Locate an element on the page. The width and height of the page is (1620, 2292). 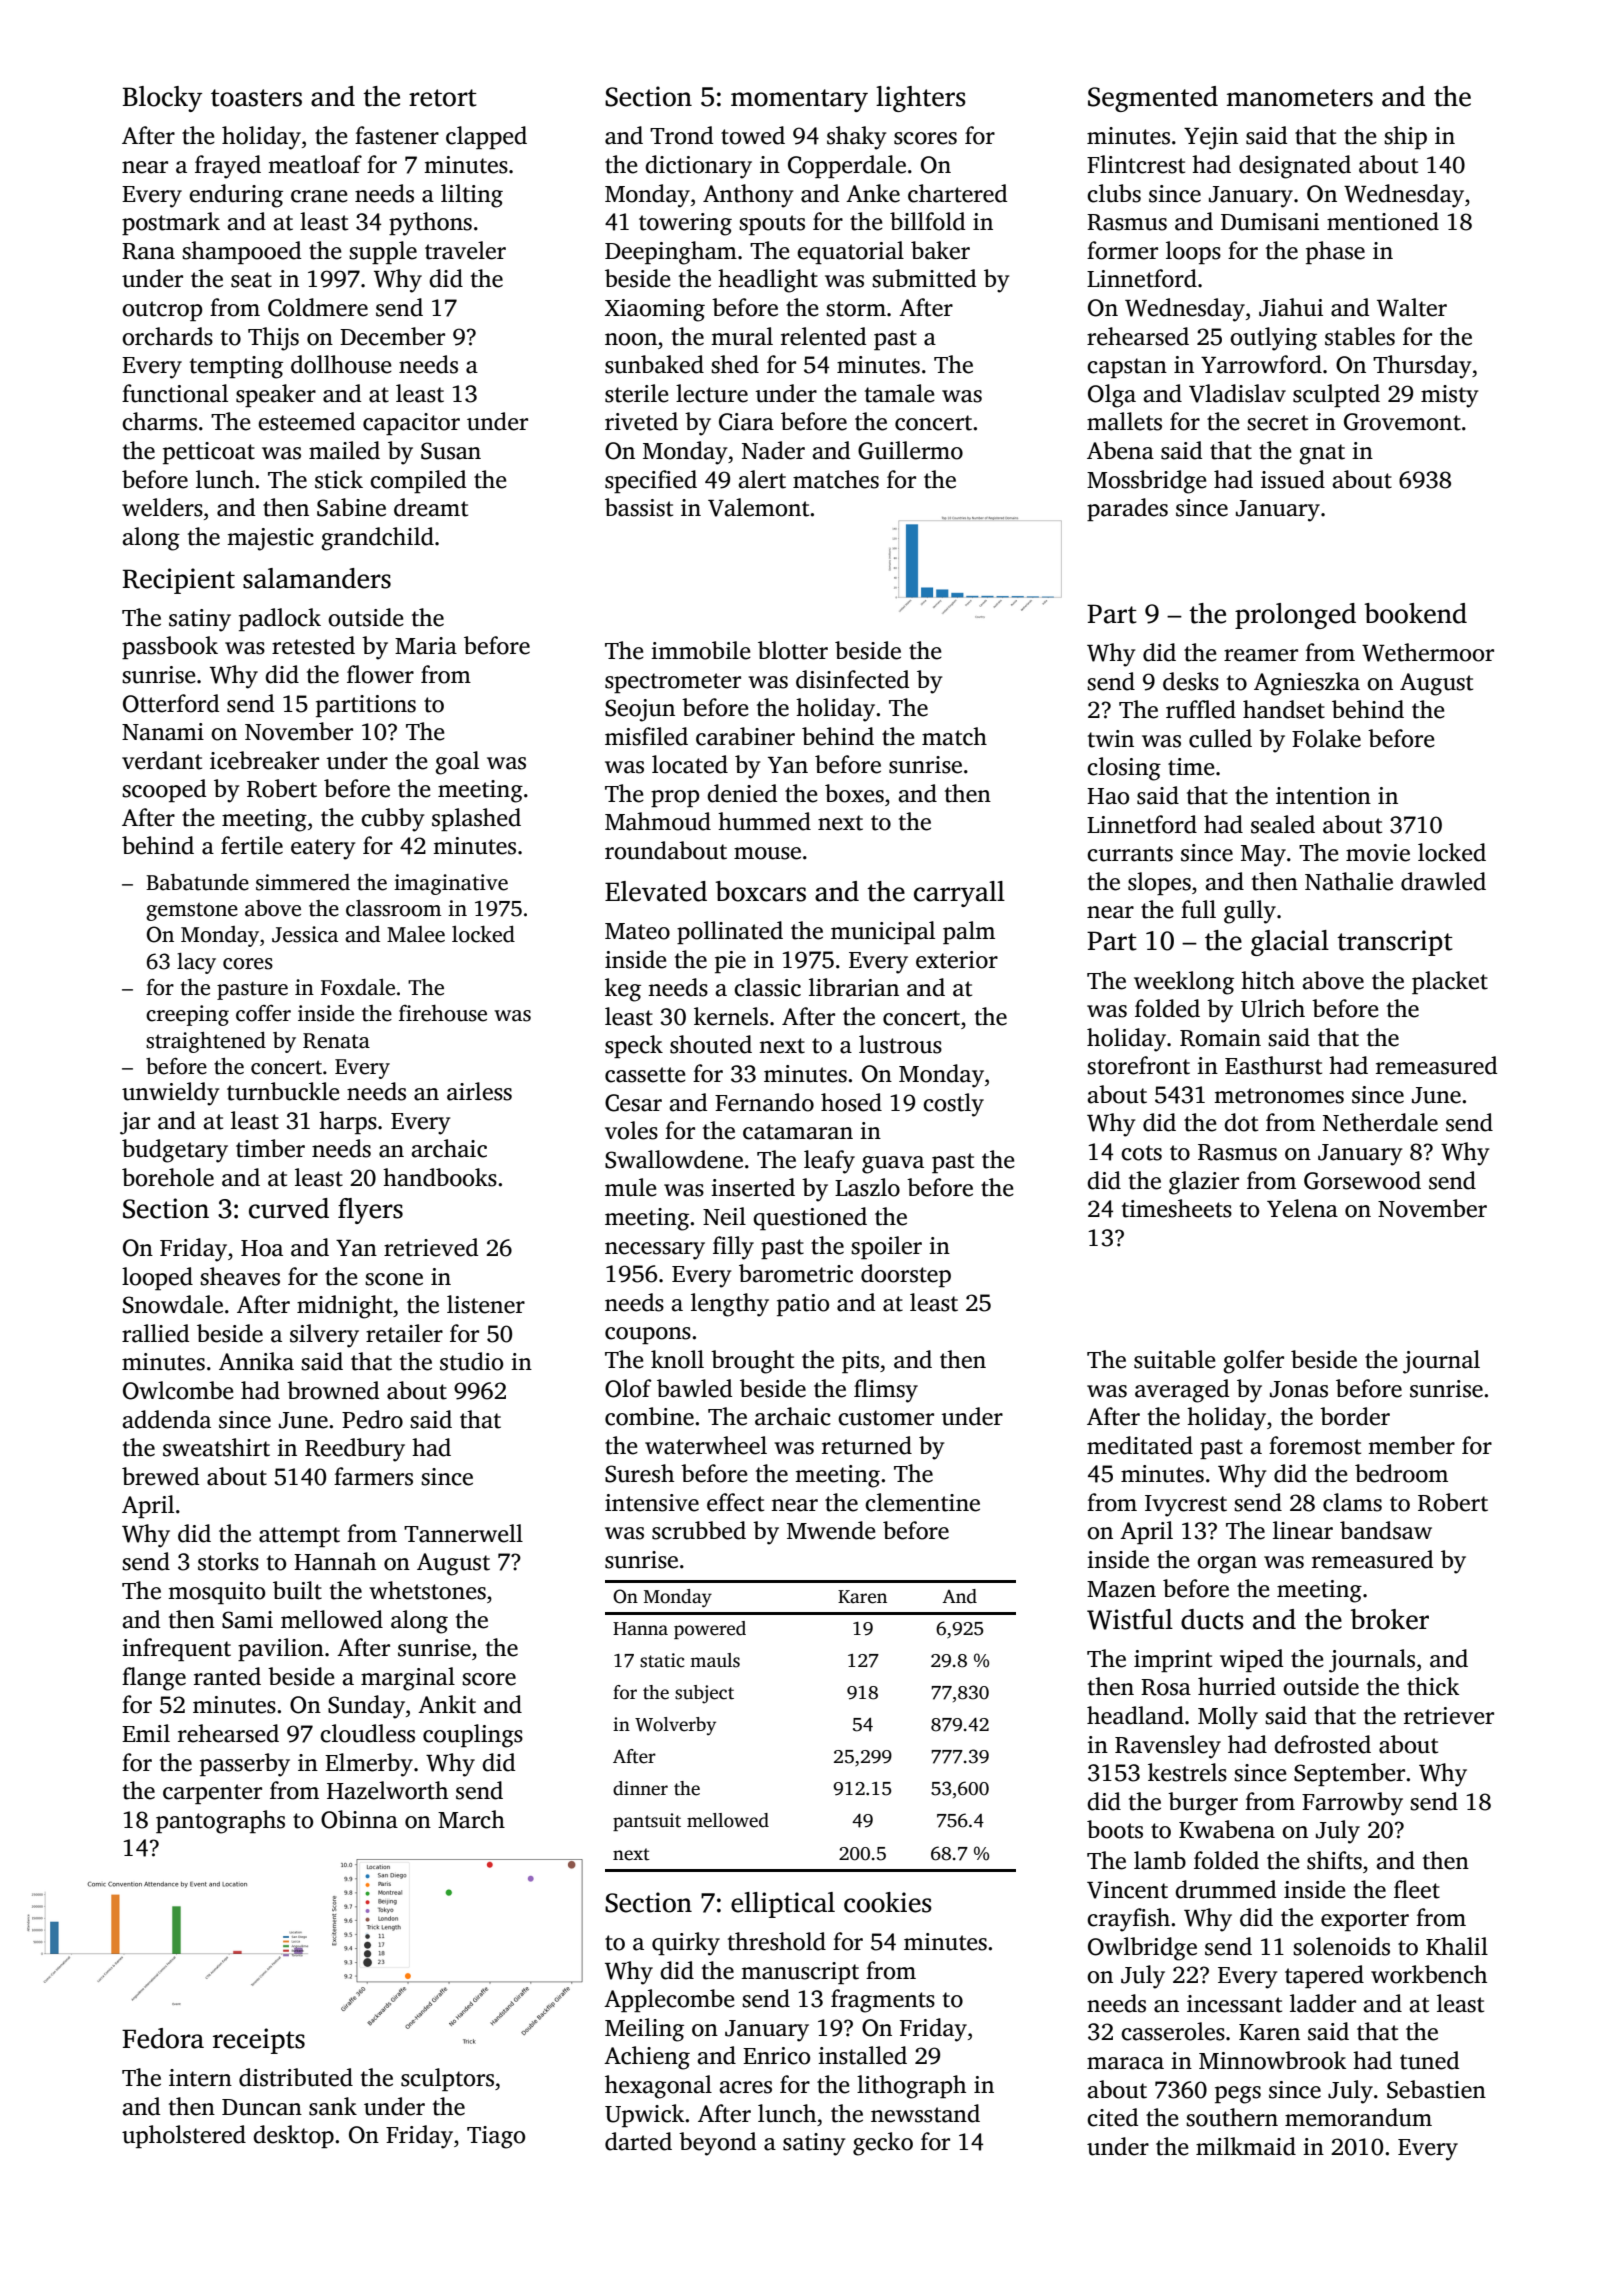
bookend is located at coordinates (1415, 613).
